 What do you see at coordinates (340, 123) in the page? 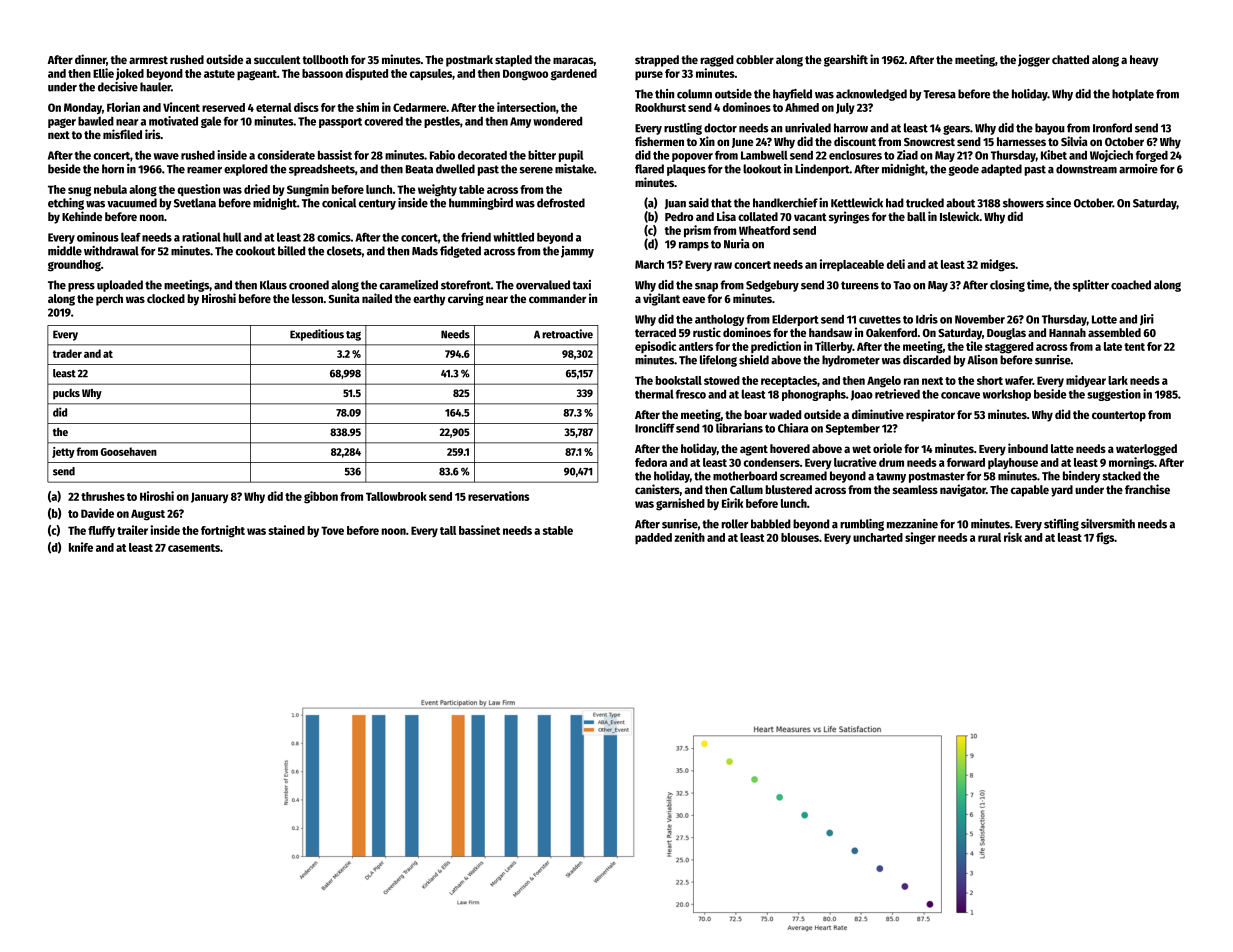
I see `passport` at bounding box center [340, 123].
